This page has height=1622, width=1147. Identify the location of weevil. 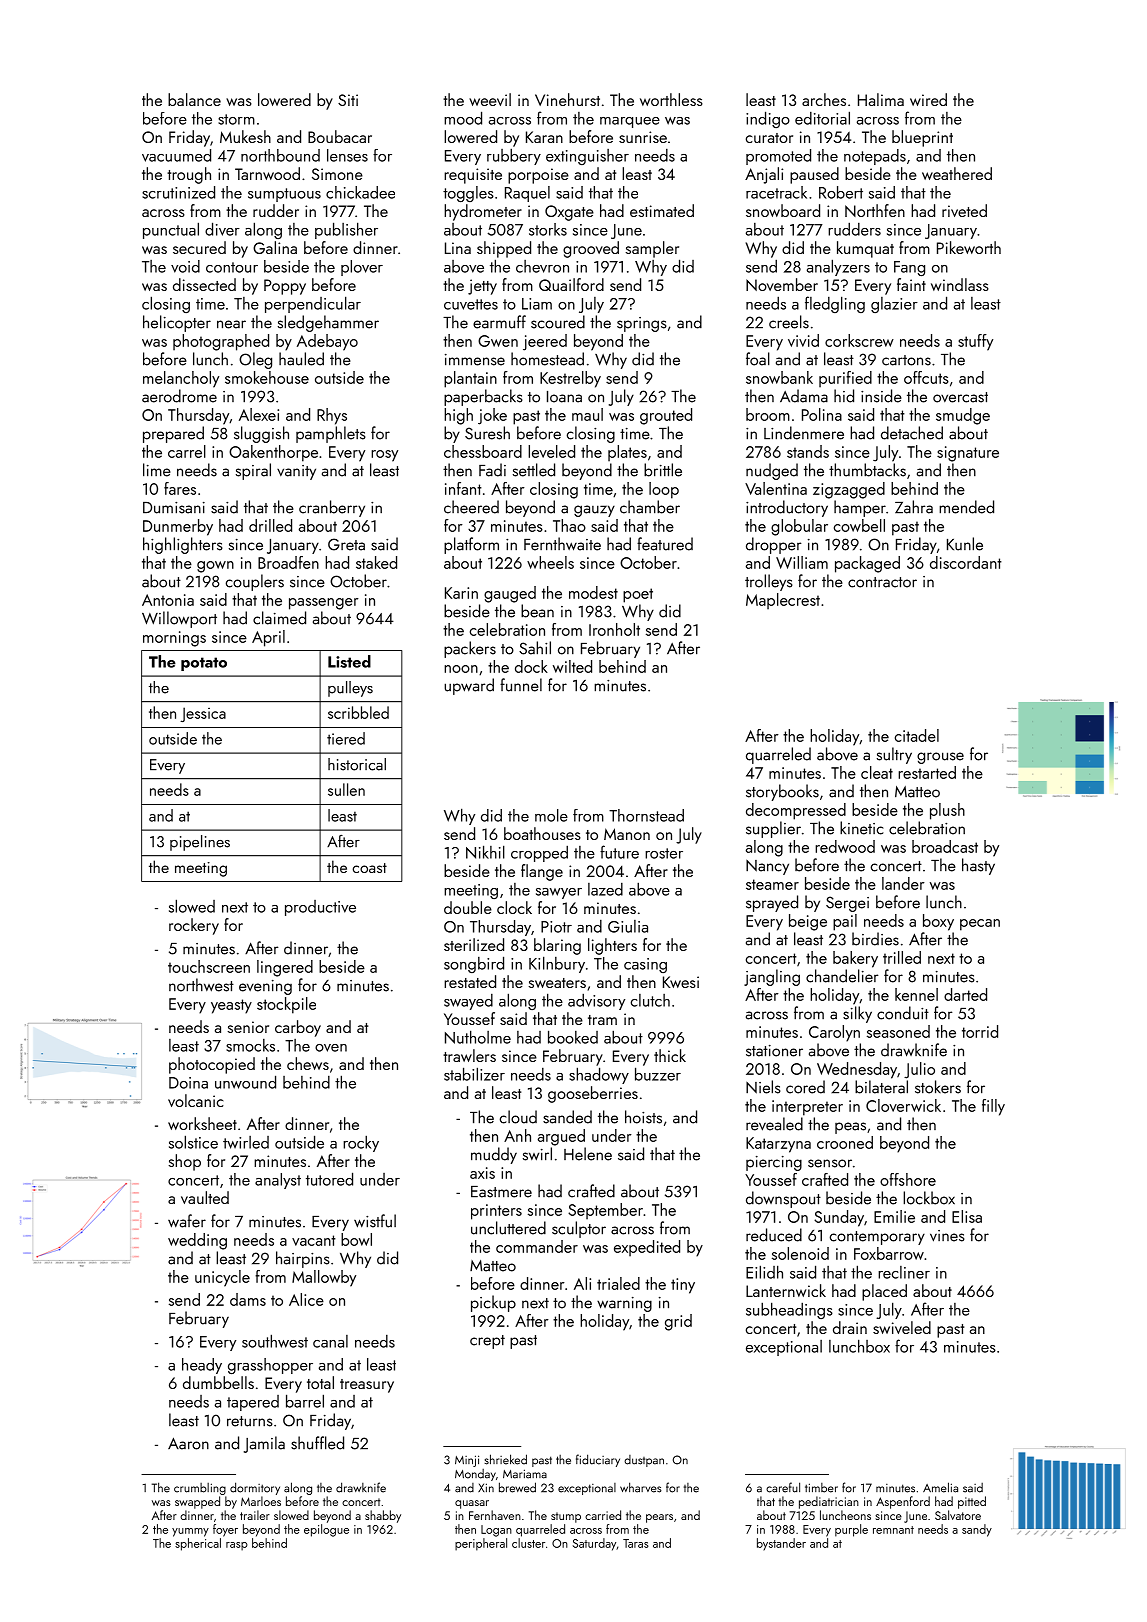
(490, 99).
